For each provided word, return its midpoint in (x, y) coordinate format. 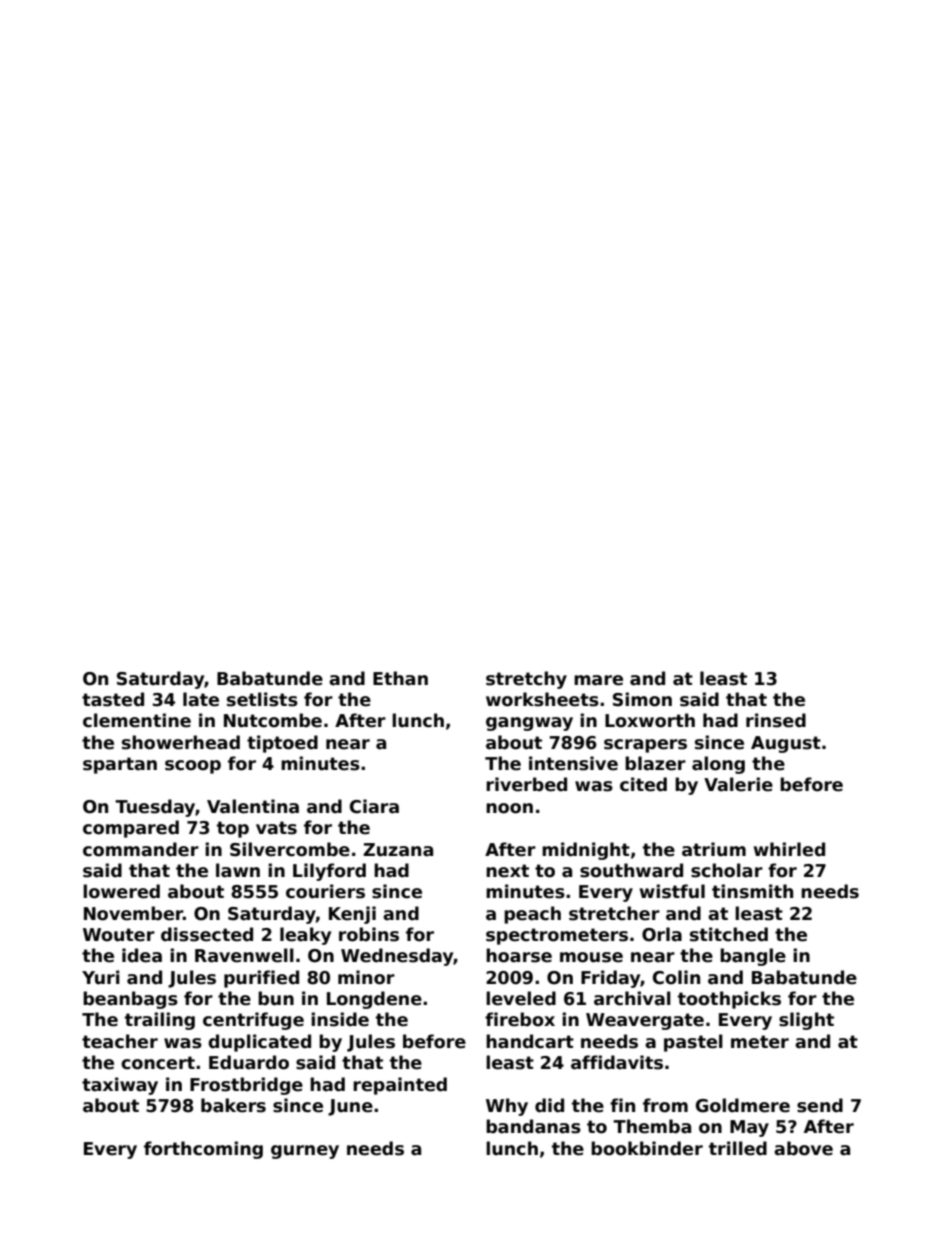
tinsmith (752, 891)
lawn (238, 870)
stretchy (526, 680)
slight (806, 1021)
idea (142, 955)
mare (598, 680)
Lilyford (329, 872)
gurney (305, 1152)
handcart (530, 1041)
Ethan (400, 678)
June (350, 1107)
